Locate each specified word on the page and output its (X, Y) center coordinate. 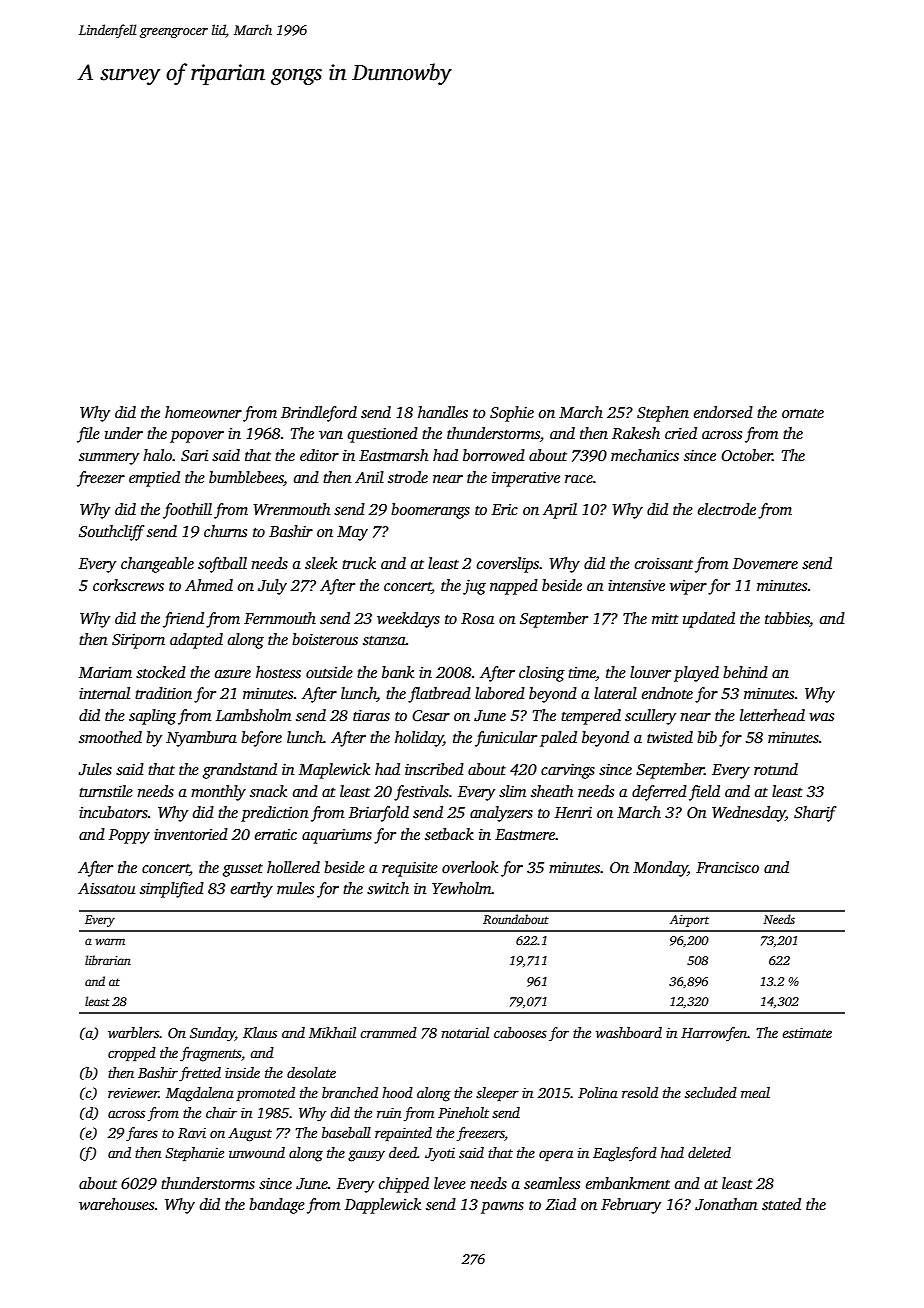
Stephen (663, 414)
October (747, 455)
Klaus (260, 1032)
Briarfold (379, 814)
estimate (807, 1033)
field (704, 793)
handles (443, 412)
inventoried (191, 834)
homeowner (203, 412)
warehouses (116, 1204)
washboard (629, 1032)
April (560, 511)
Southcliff (111, 533)
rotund (776, 769)
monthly (218, 793)
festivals (421, 793)
